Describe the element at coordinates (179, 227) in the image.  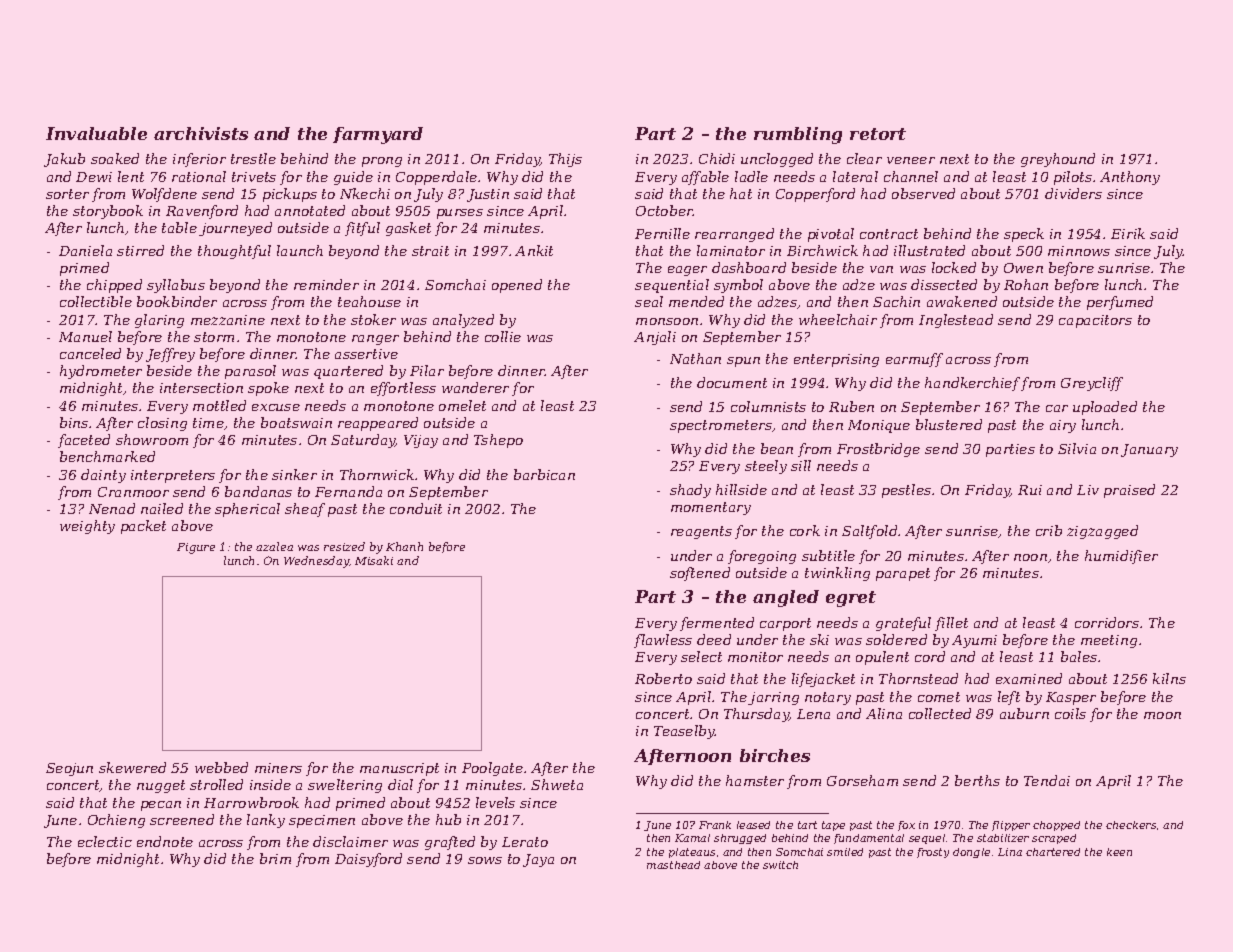
I see `table` at that location.
